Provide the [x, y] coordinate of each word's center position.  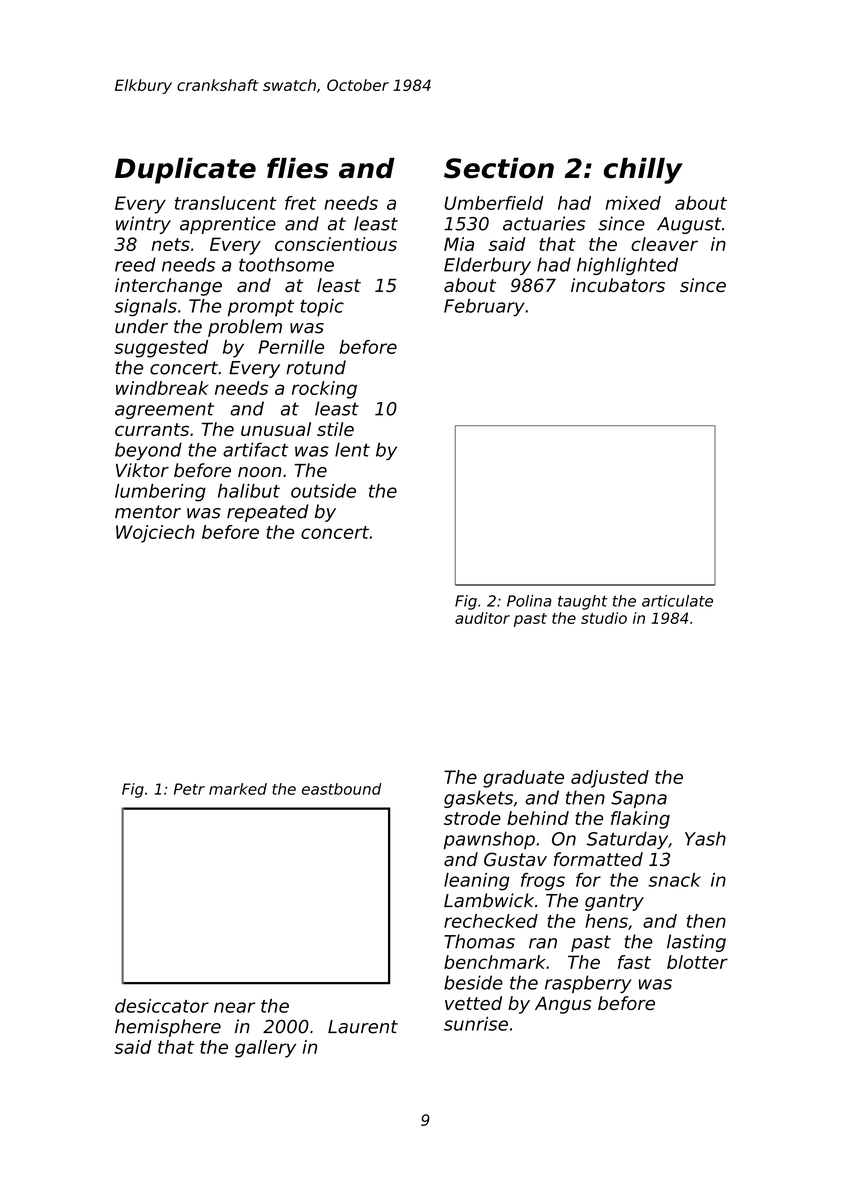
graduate [523, 779]
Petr [189, 789]
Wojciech [155, 534]
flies [298, 168]
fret [301, 203]
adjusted [610, 779]
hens [606, 921]
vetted [473, 1003]
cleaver [664, 244]
